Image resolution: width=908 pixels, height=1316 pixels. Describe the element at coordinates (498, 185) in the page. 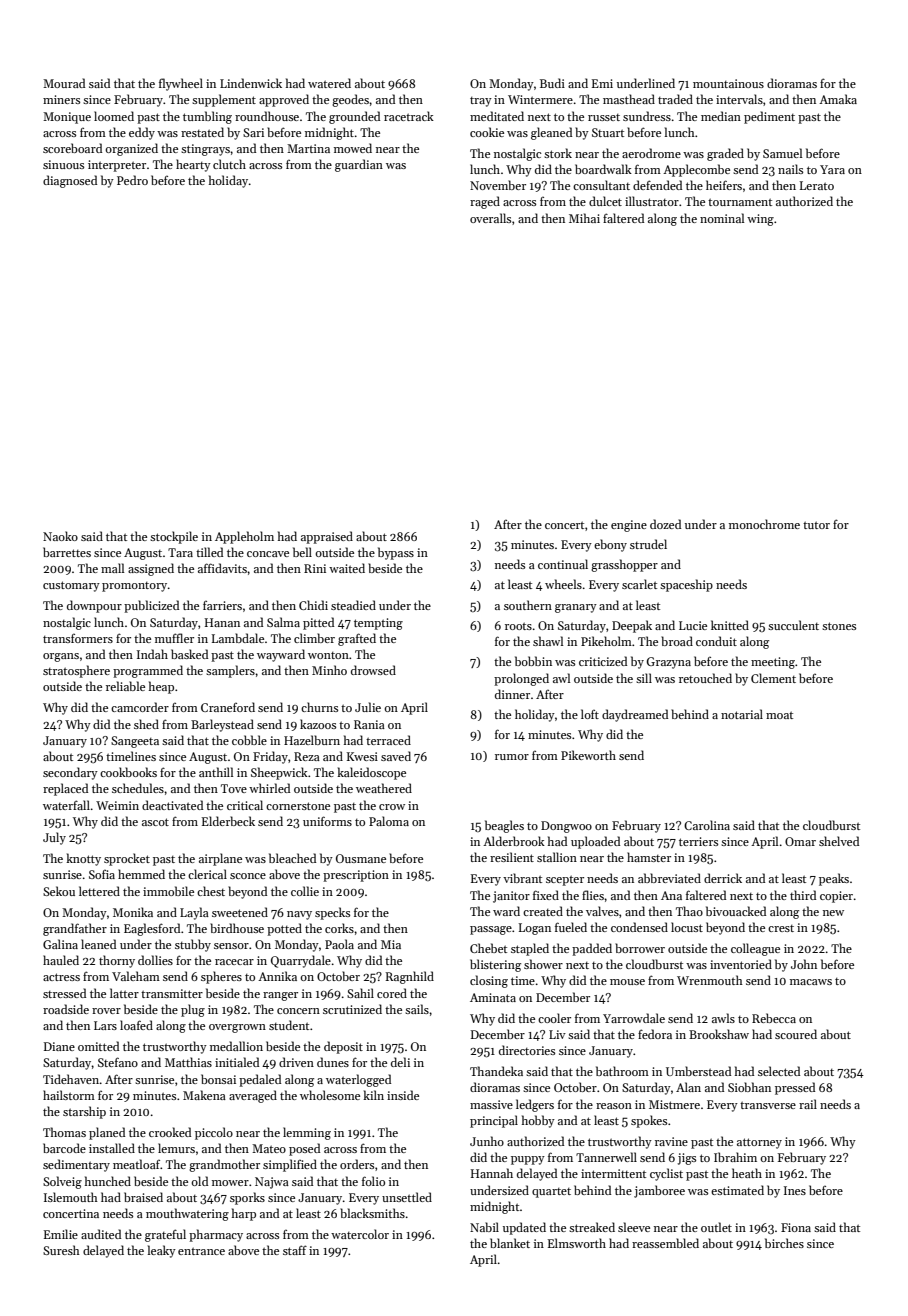

I see `November` at that location.
